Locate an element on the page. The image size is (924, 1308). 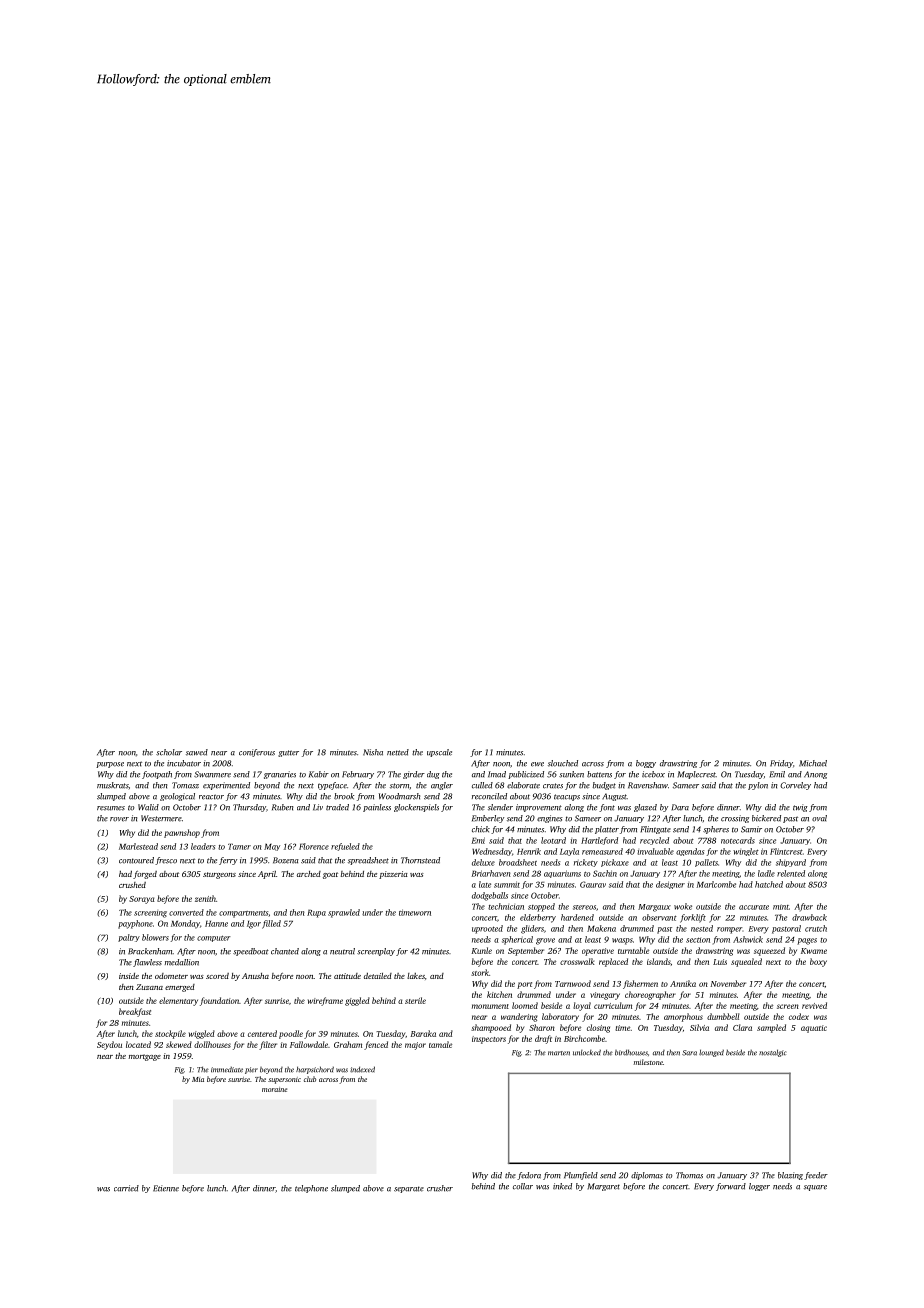
nostalgic is located at coordinates (772, 1053).
